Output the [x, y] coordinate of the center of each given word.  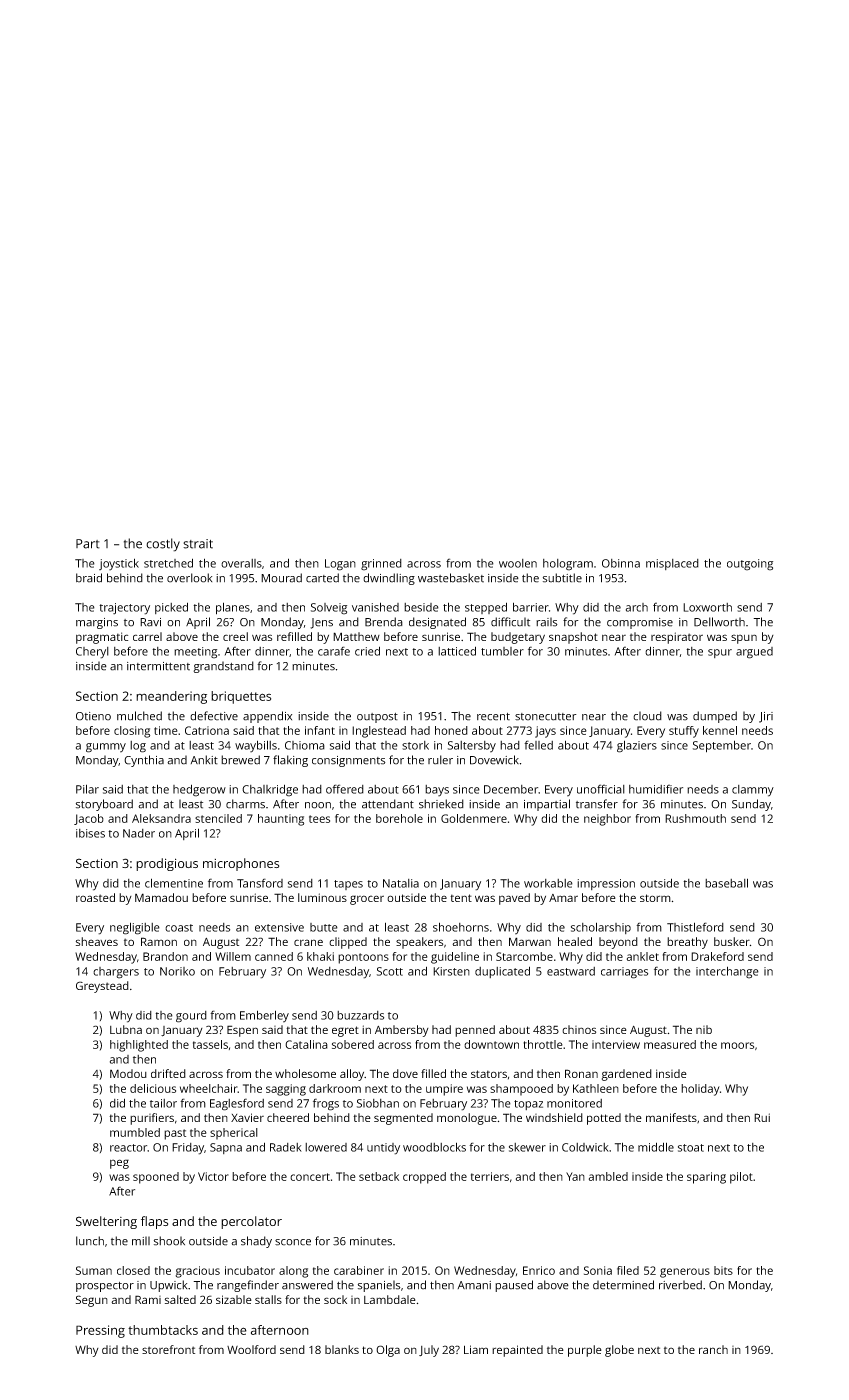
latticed [457, 651]
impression [606, 884]
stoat [691, 1148]
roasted [95, 897]
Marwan [530, 941]
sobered [353, 1044]
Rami [148, 1299]
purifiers [152, 1119]
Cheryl [92, 653]
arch [637, 607]
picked [171, 608]
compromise [640, 623]
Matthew [356, 636]
